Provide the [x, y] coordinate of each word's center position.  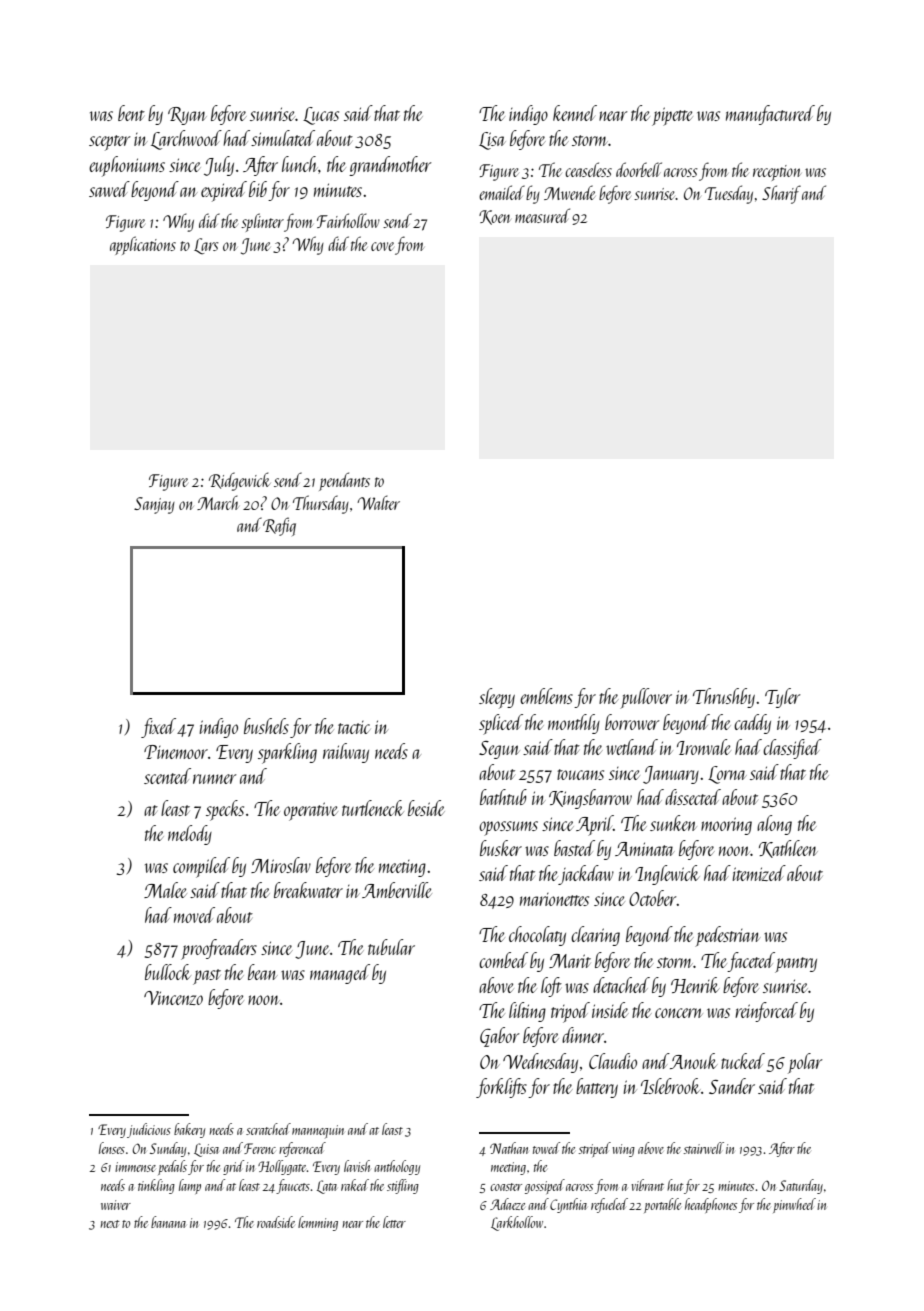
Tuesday [729, 194]
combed [503, 960]
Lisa [492, 141]
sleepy [497, 698]
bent [131, 113]
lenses [112, 1148]
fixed [158, 728]
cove [382, 246]
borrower [632, 722]
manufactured [770, 115]
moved [194, 915]
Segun [499, 750]
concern [678, 1013]
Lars [206, 246]
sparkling [287, 753]
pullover [646, 698]
